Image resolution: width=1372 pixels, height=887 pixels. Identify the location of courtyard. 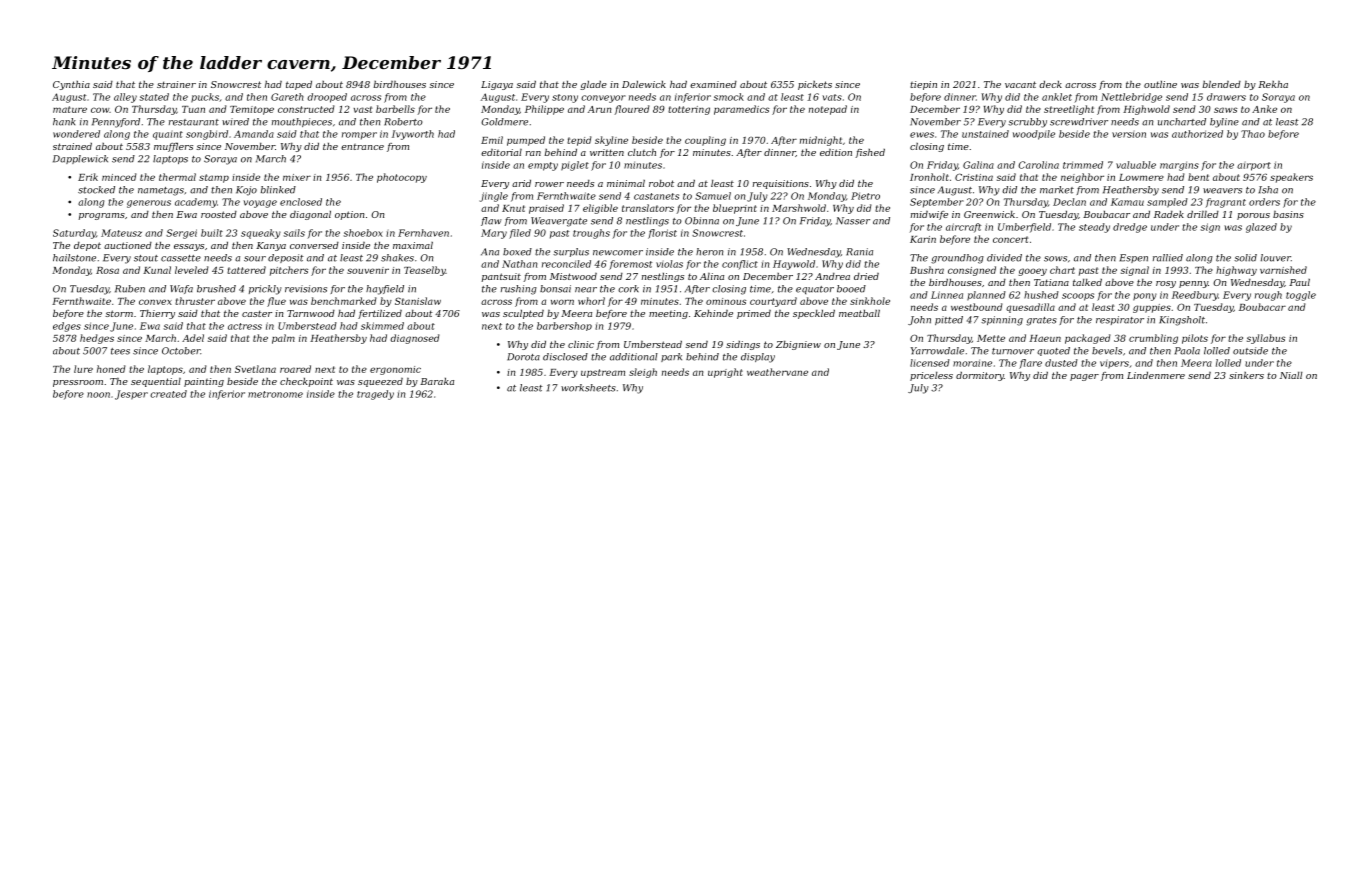
(773, 302).
